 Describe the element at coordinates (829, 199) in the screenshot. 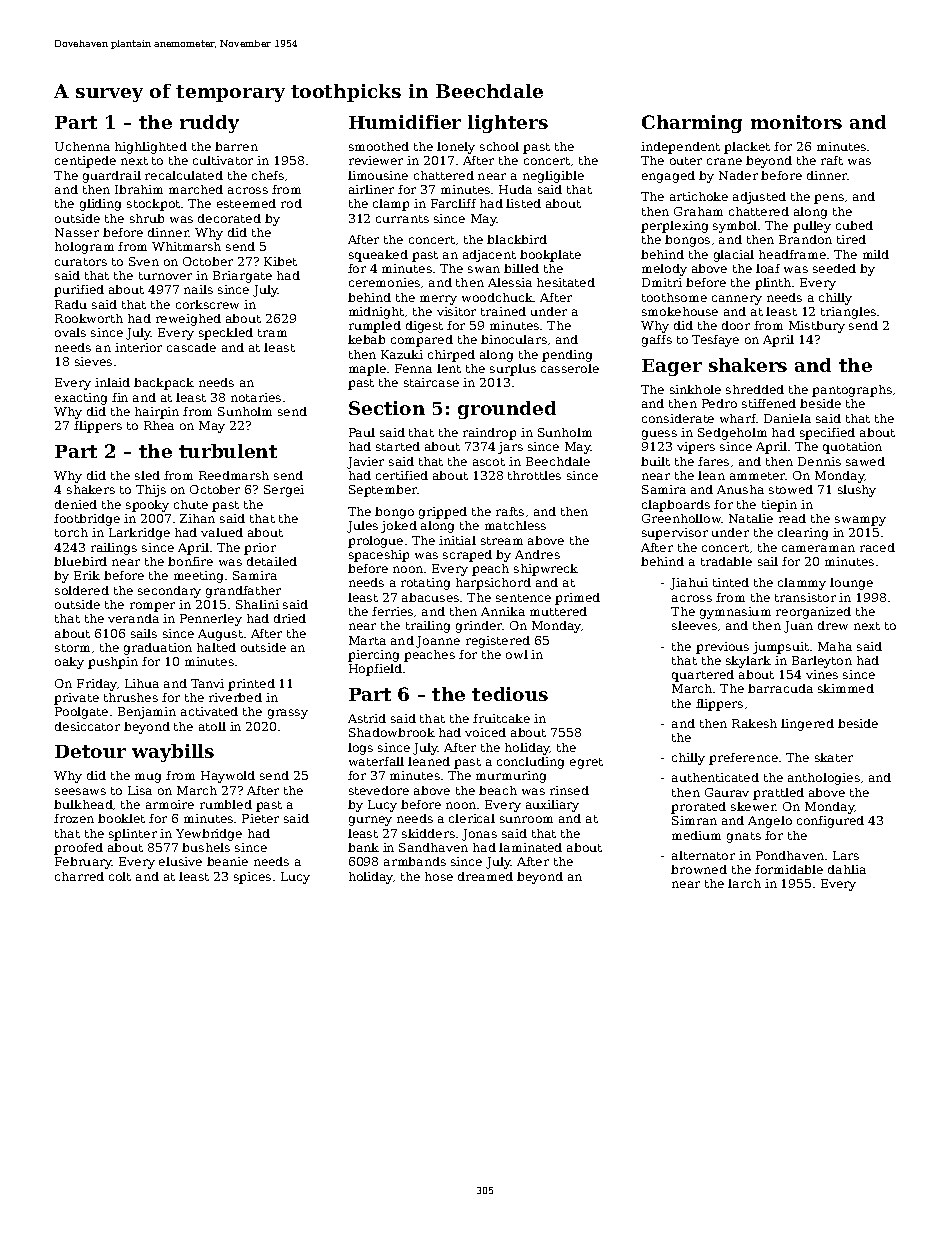

I see `pens` at that location.
